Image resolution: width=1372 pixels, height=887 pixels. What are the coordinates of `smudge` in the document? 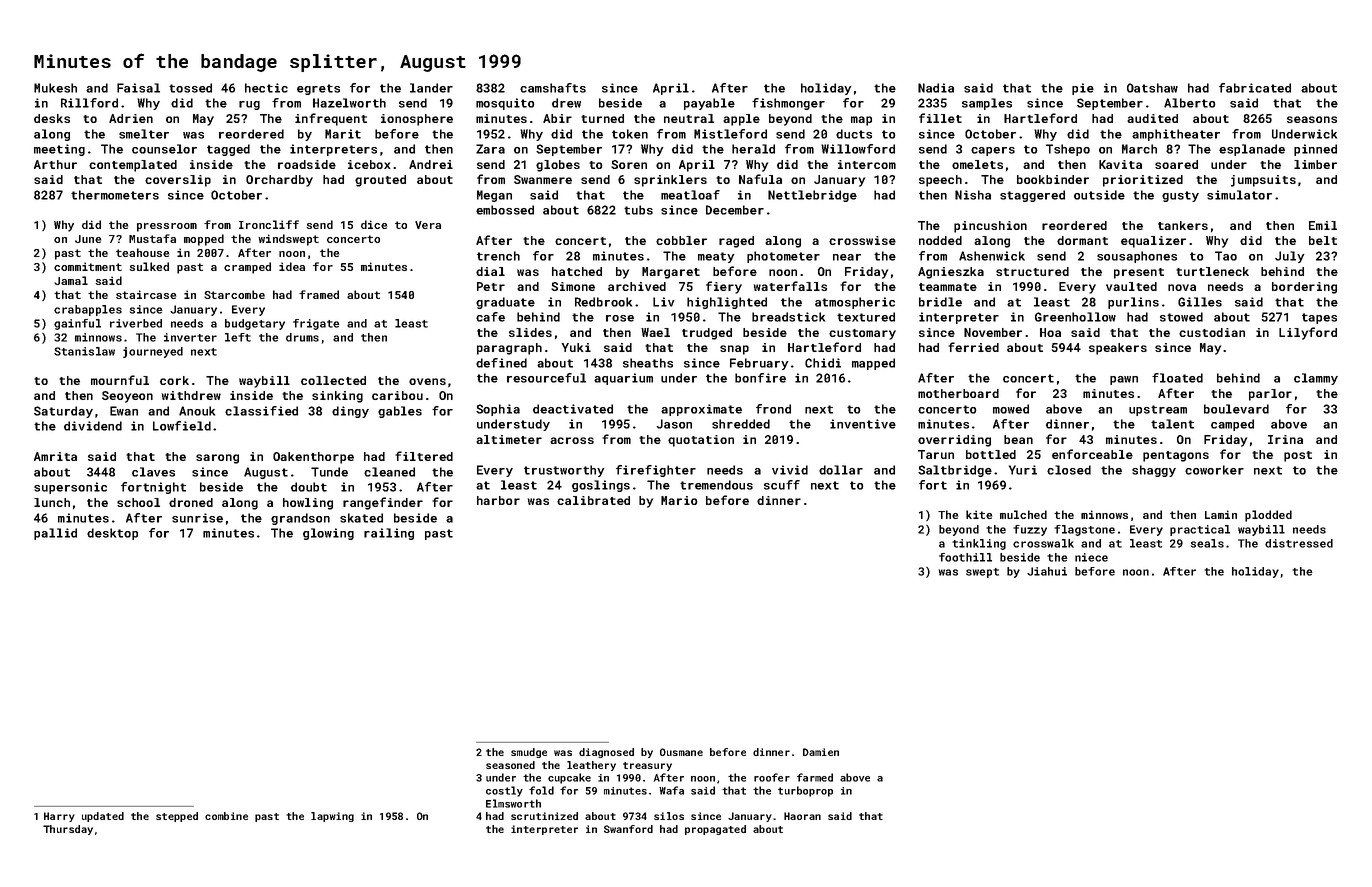 It's located at (529, 753).
